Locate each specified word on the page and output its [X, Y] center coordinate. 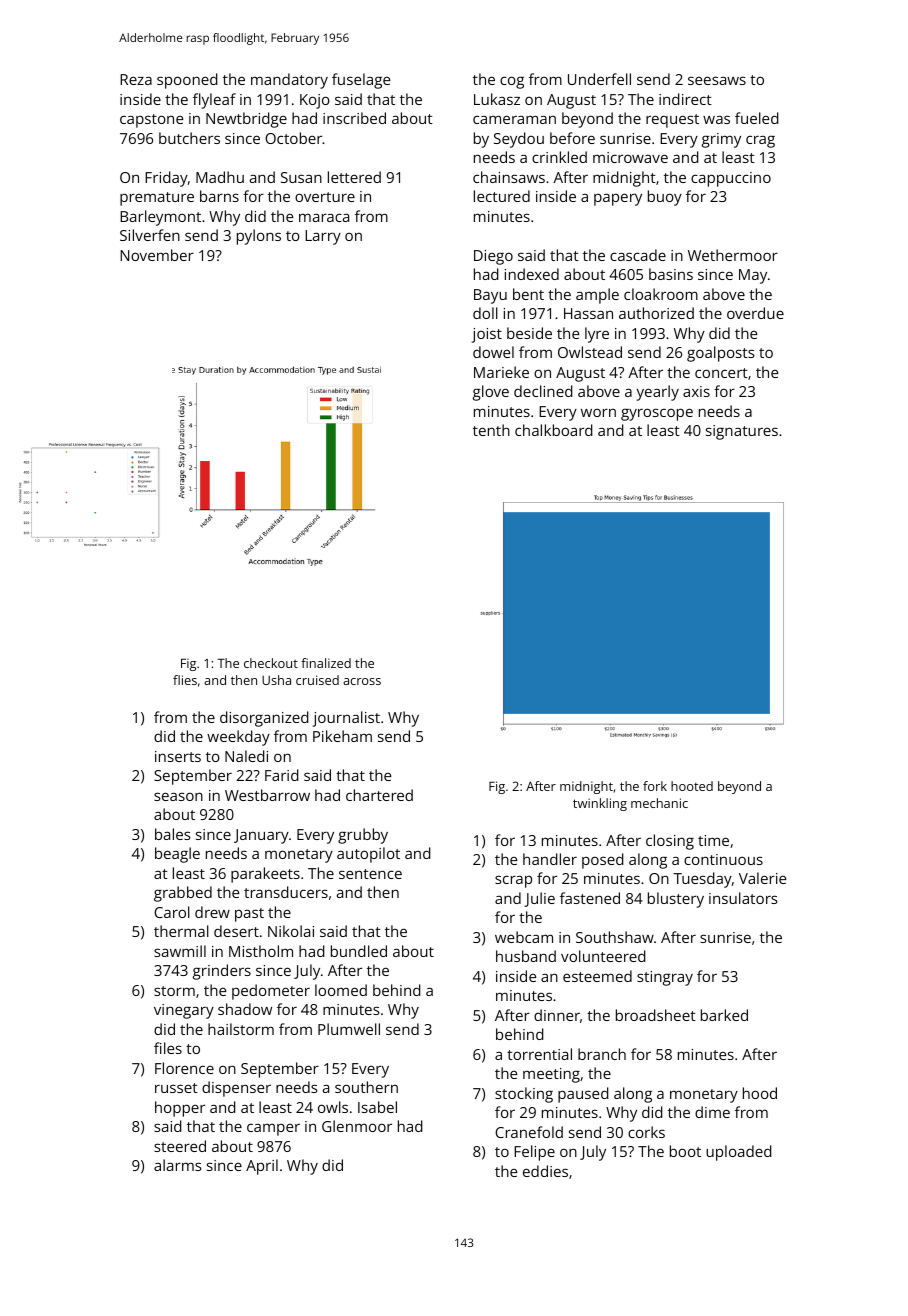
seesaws [717, 80]
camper [273, 1129]
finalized [326, 663]
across [362, 681]
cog [512, 82]
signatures [742, 432]
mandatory [289, 81]
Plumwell [349, 1029]
